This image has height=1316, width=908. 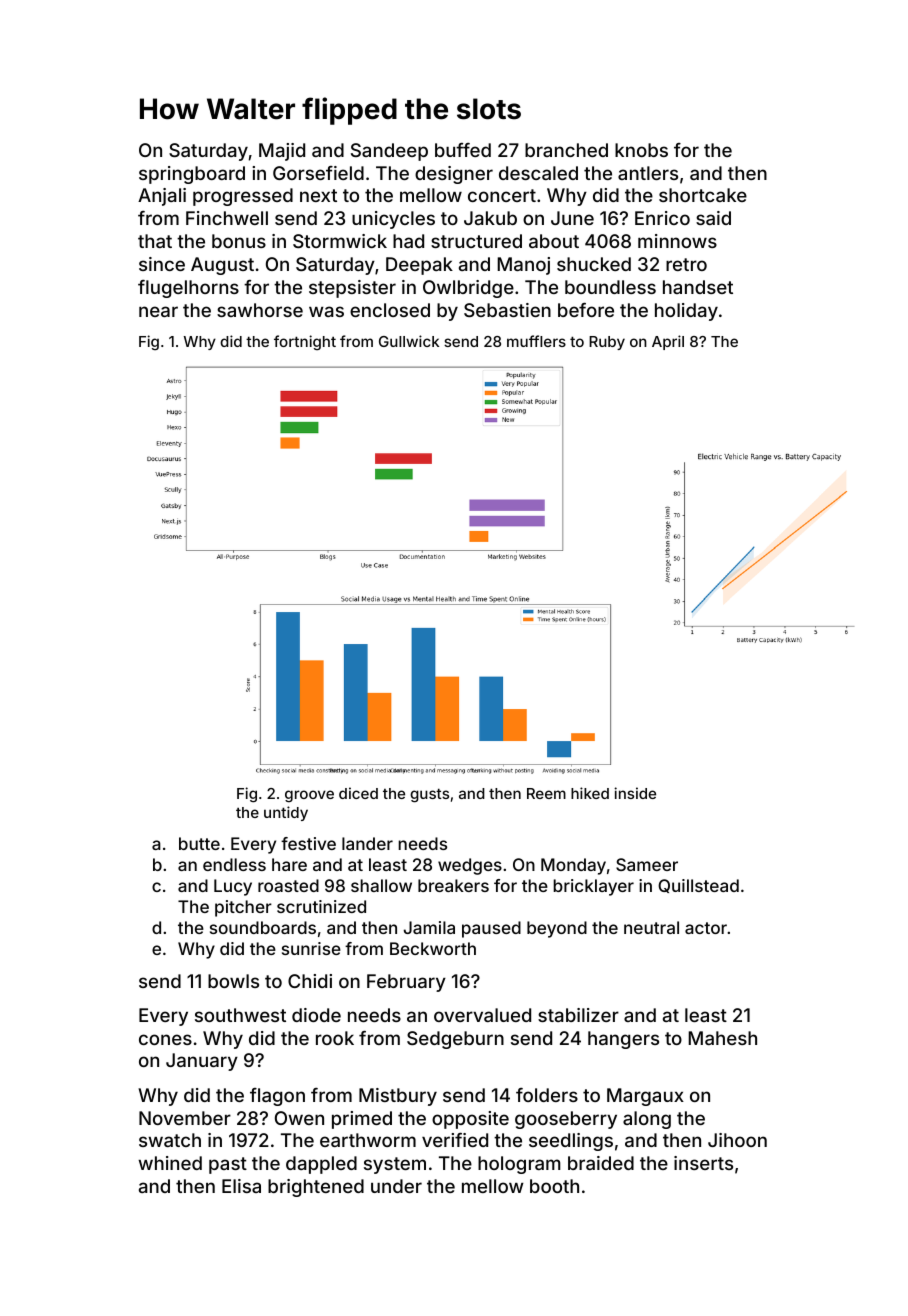 I want to click on whined, so click(x=170, y=1163).
